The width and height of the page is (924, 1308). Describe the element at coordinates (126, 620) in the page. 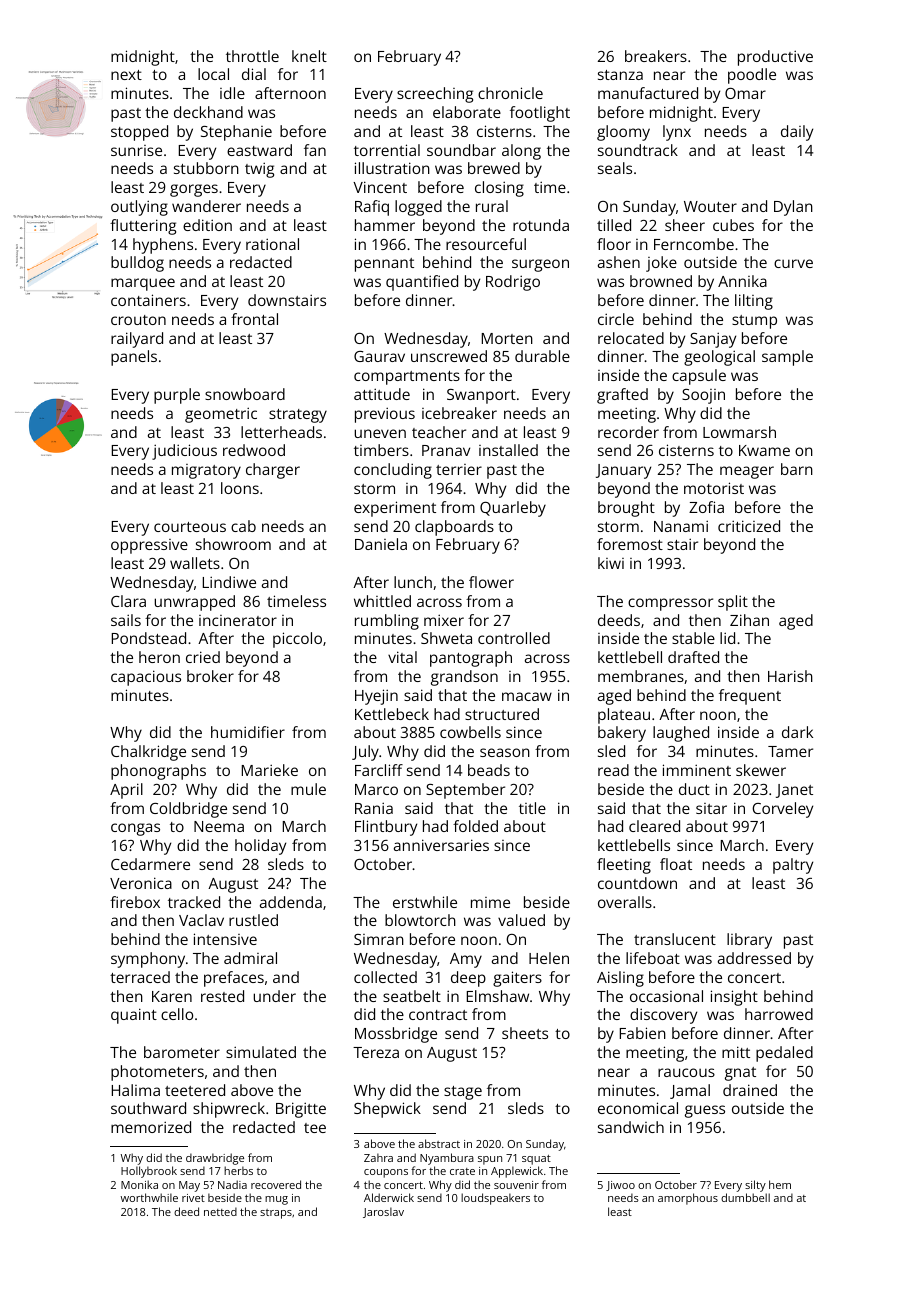

I see `sails` at that location.
